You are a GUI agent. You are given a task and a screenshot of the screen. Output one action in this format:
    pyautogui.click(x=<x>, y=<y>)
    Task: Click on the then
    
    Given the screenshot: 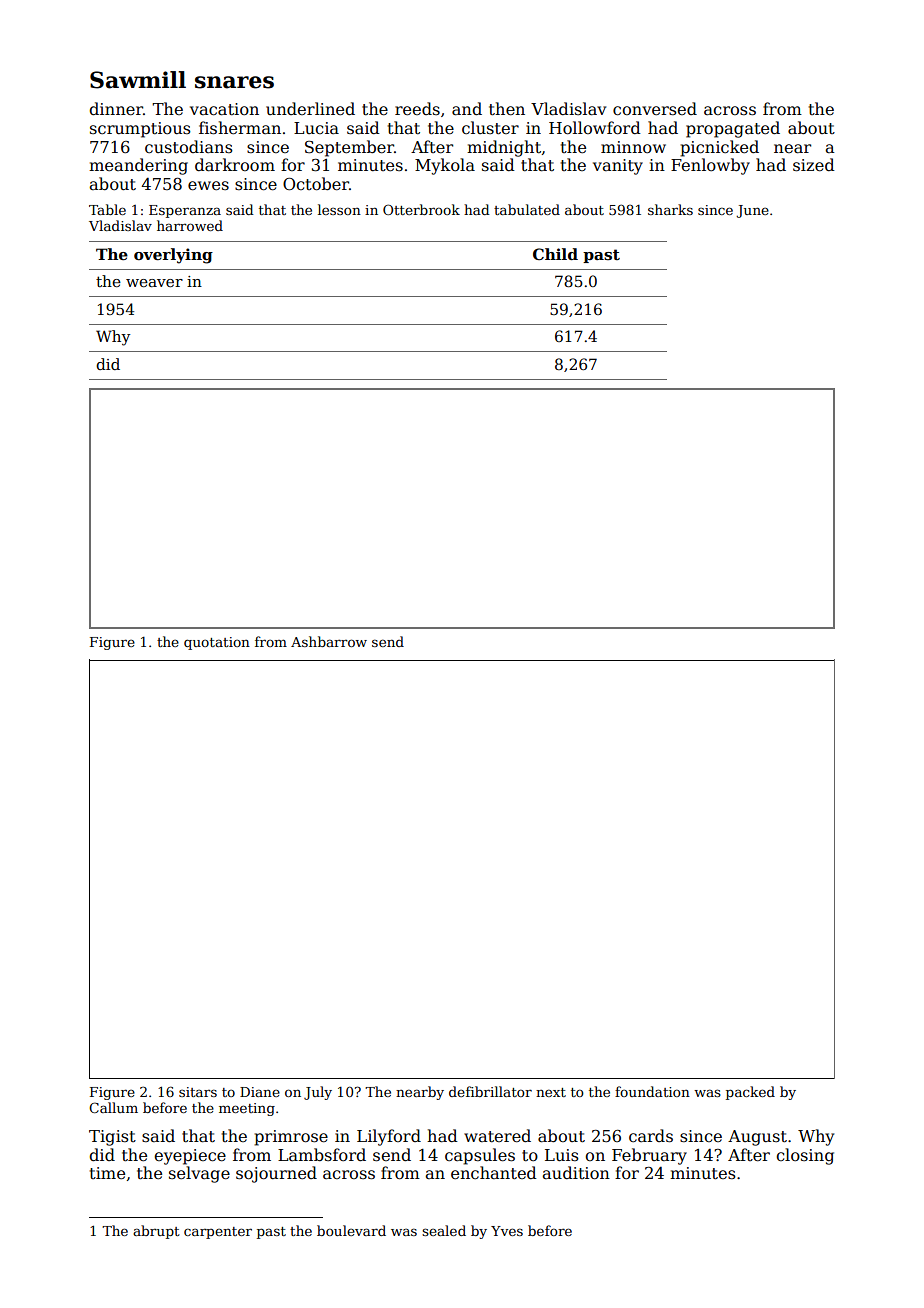 What is the action you would take?
    pyautogui.click(x=507, y=109)
